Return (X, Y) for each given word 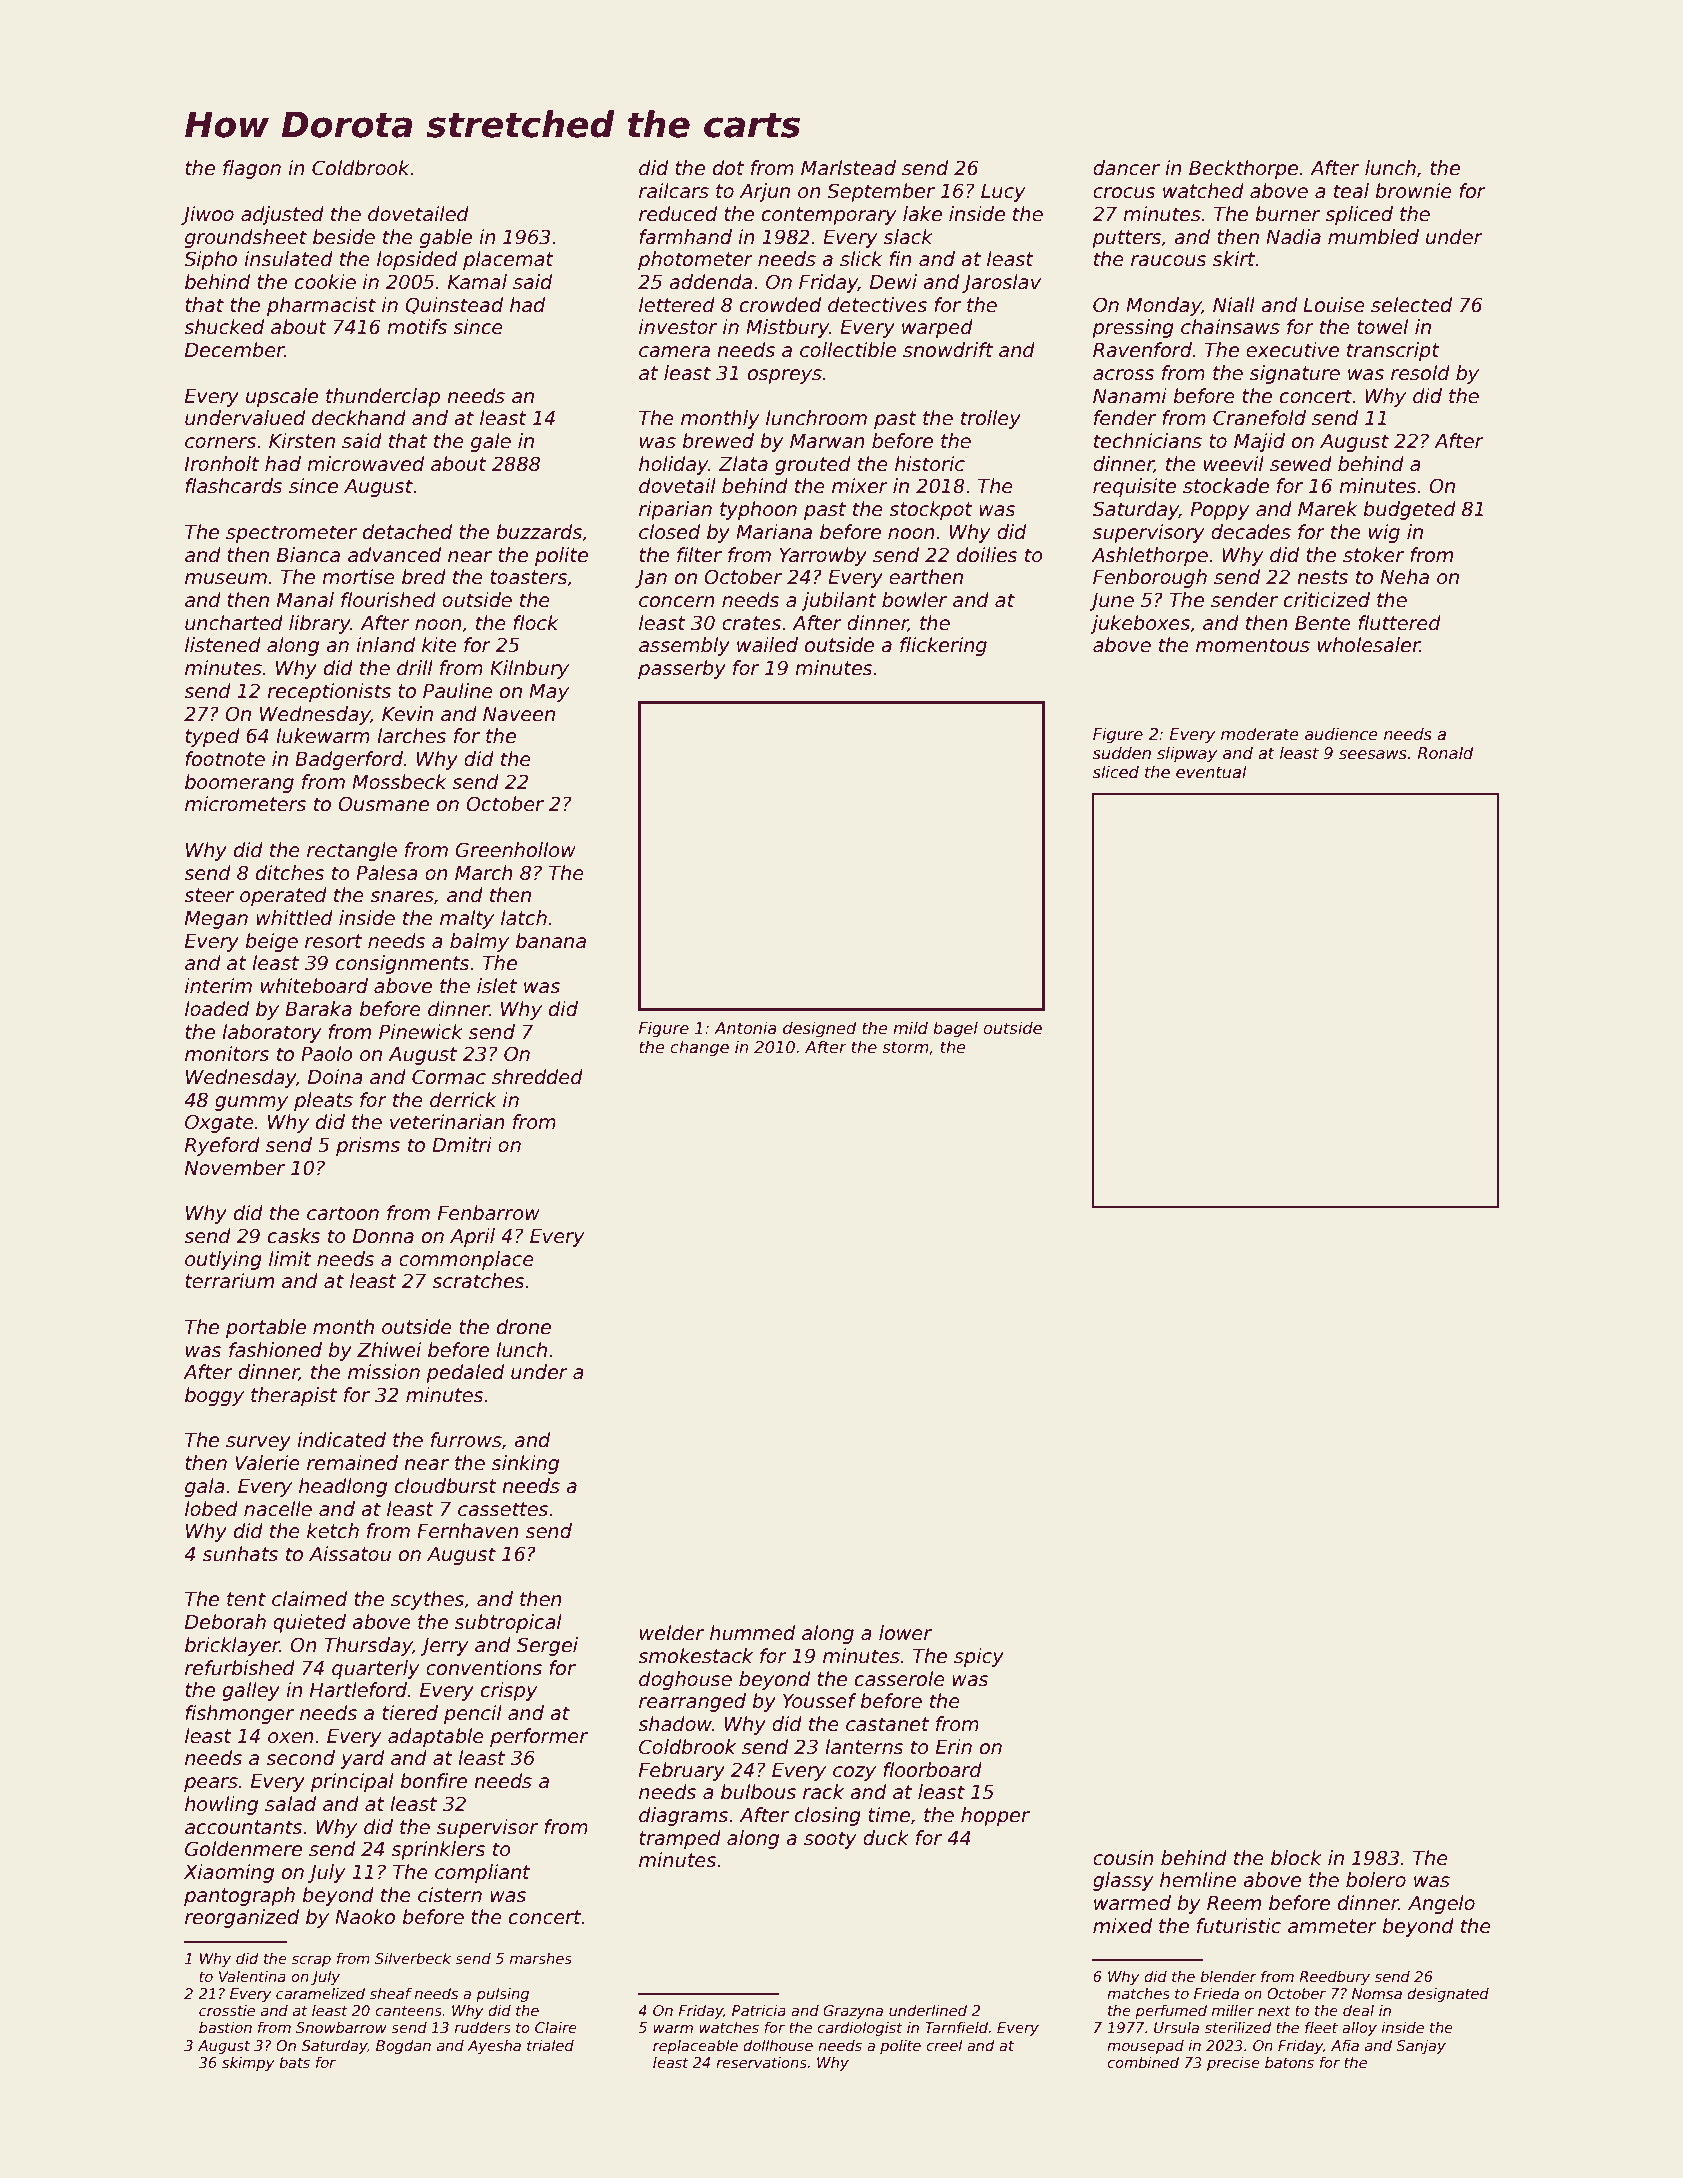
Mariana (774, 532)
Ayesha (494, 2047)
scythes (427, 1600)
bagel (955, 1029)
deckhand (359, 418)
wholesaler (1369, 645)
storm (905, 1047)
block (1296, 1858)
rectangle (352, 851)
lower (905, 1633)
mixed (1122, 1926)
